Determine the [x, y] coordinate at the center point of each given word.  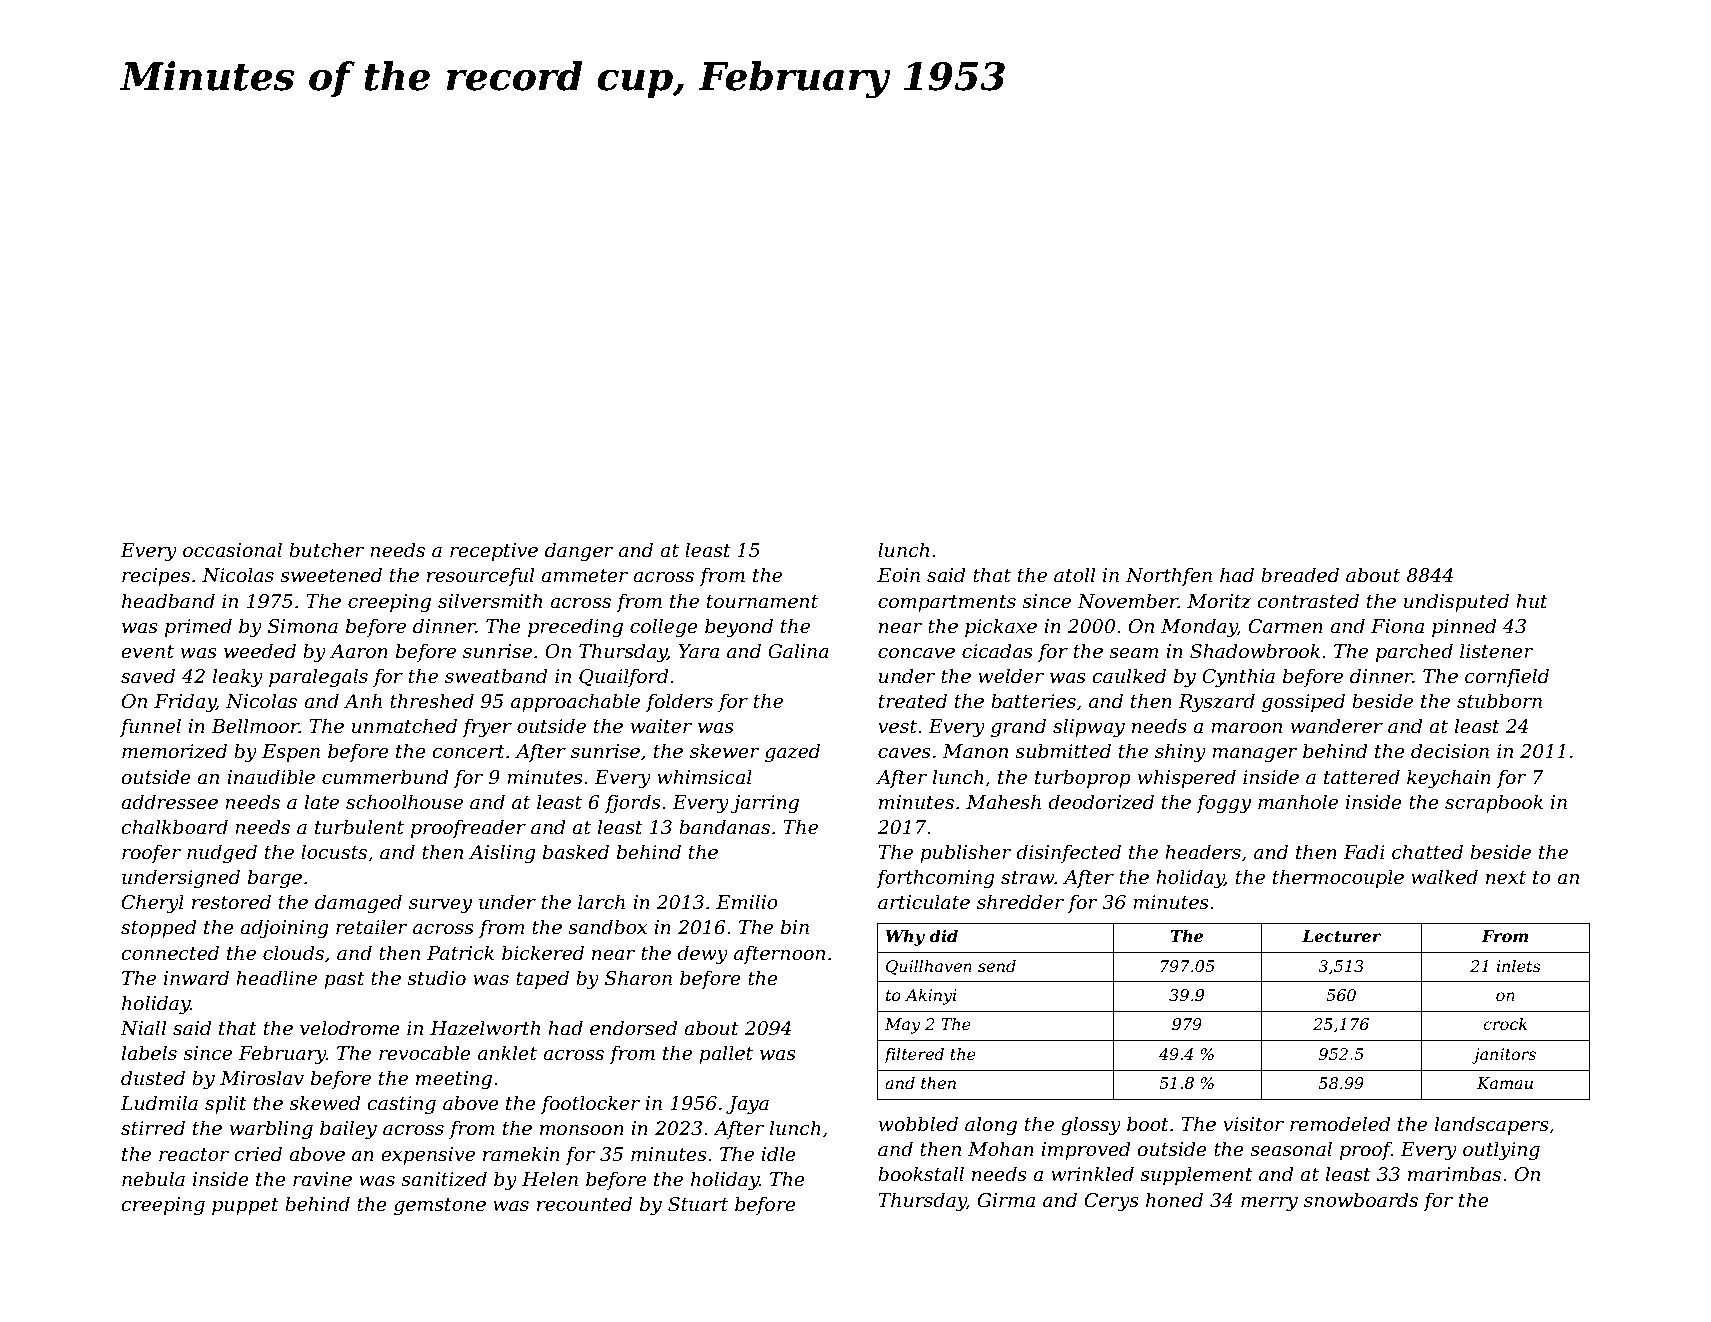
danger [579, 551]
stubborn [1499, 701]
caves [904, 753]
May [902, 1026]
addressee [169, 802]
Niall [143, 1028]
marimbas [1454, 1174]
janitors [1503, 1056]
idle [778, 1154]
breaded [1300, 575]
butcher [327, 550]
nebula [153, 1179]
